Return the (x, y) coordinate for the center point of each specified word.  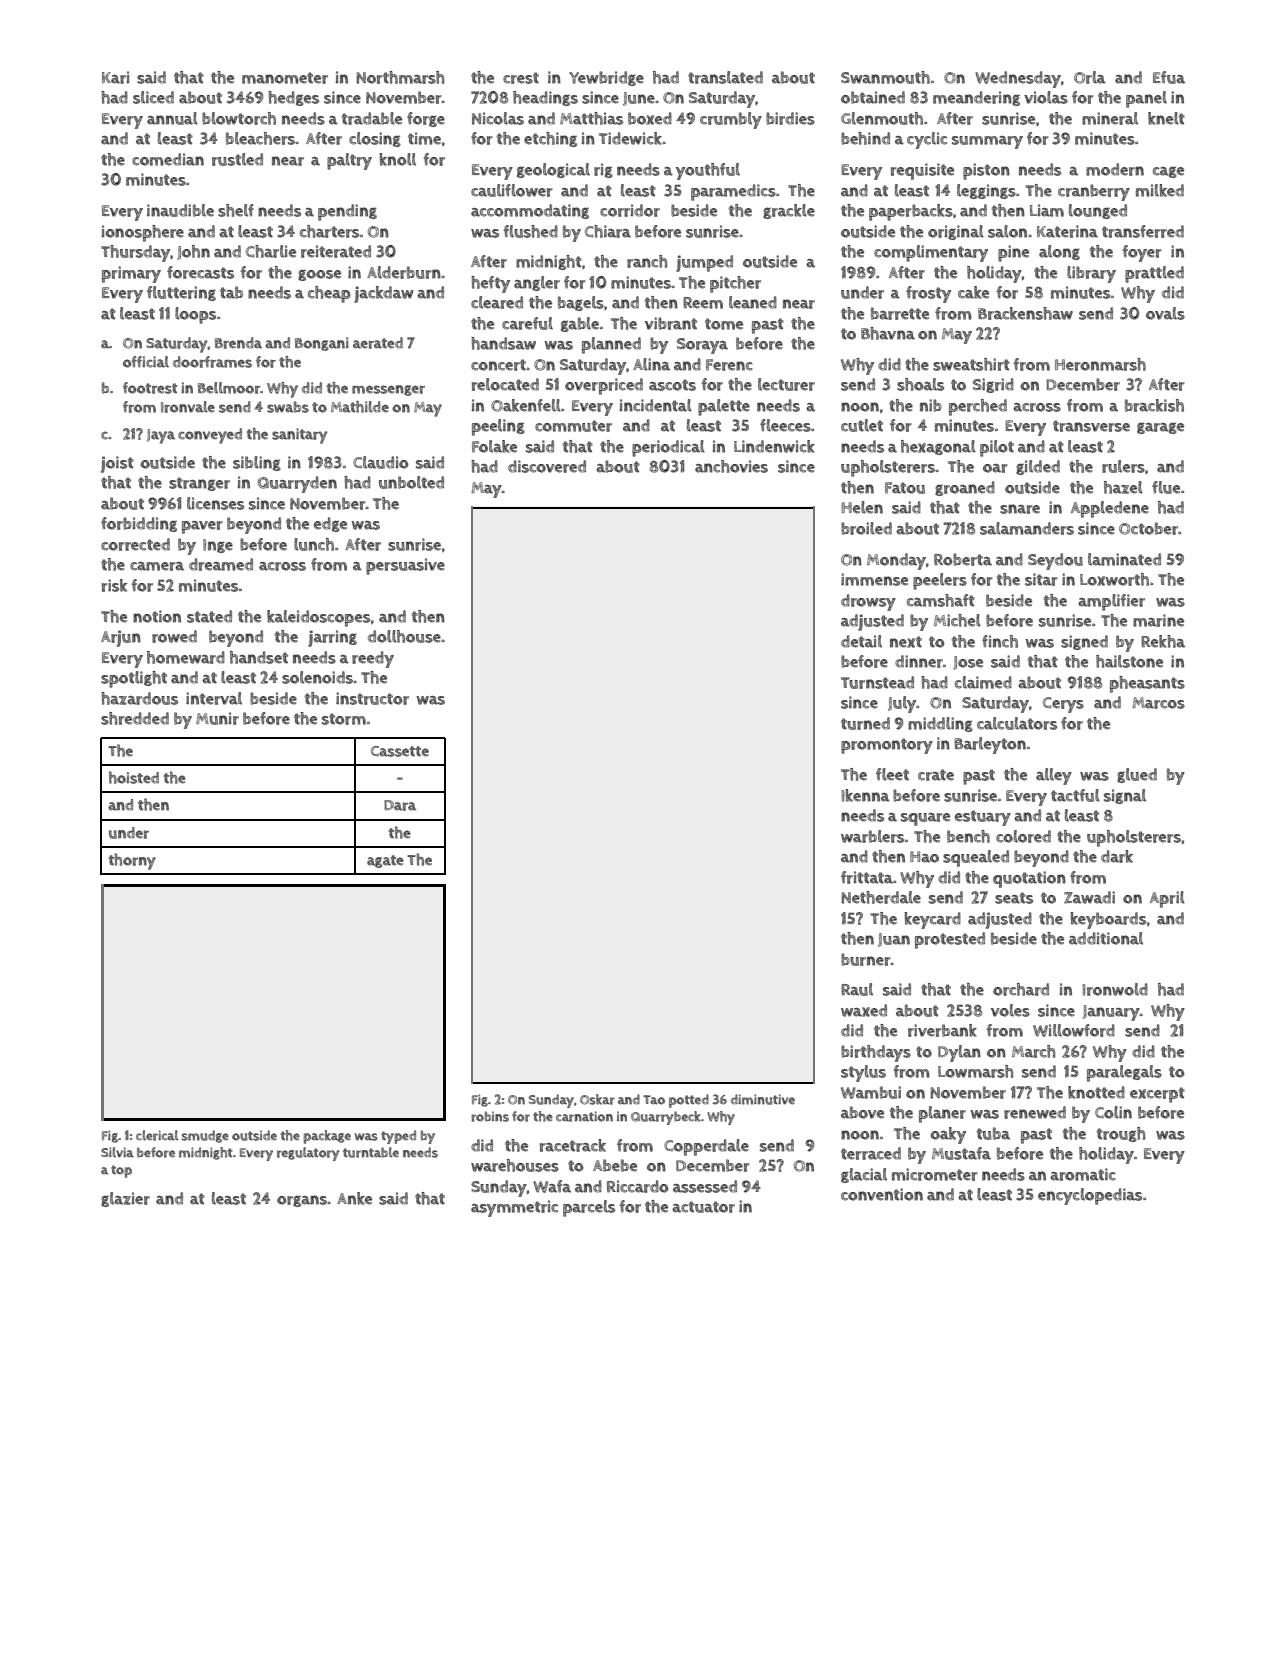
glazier (125, 1199)
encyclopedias (1090, 1196)
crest (521, 78)
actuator (703, 1207)
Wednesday (1018, 79)
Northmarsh (400, 77)
